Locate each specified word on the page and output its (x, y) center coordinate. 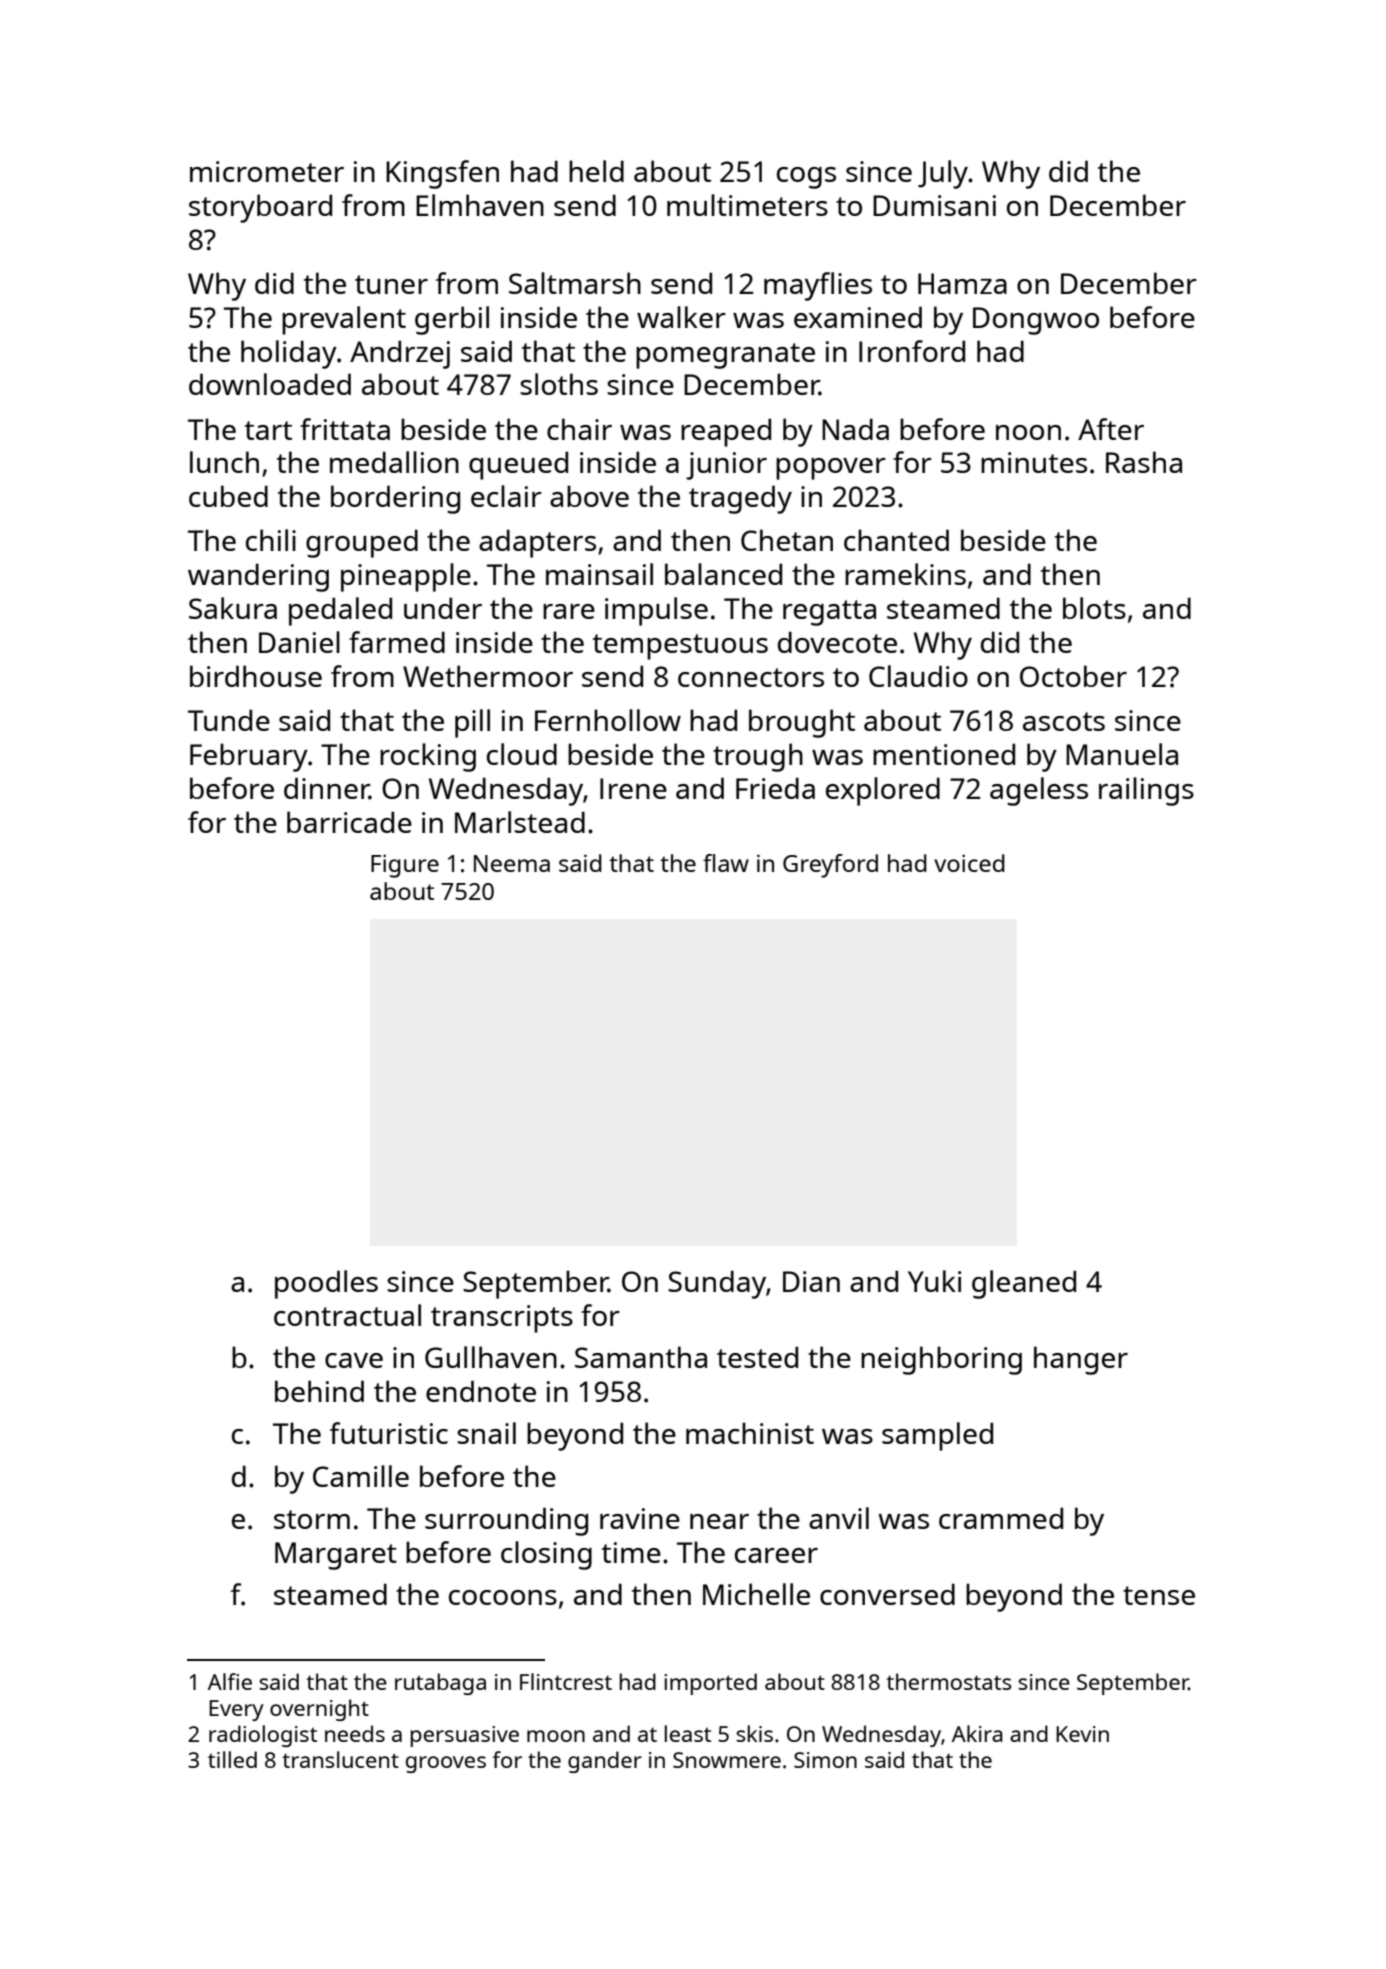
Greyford (830, 866)
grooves (446, 1764)
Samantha (641, 1357)
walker (681, 317)
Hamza (962, 283)
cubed (228, 496)
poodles (326, 1284)
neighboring (941, 1360)
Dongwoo (1036, 321)
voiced (969, 863)
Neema (512, 863)
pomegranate (725, 356)
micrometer (267, 171)
